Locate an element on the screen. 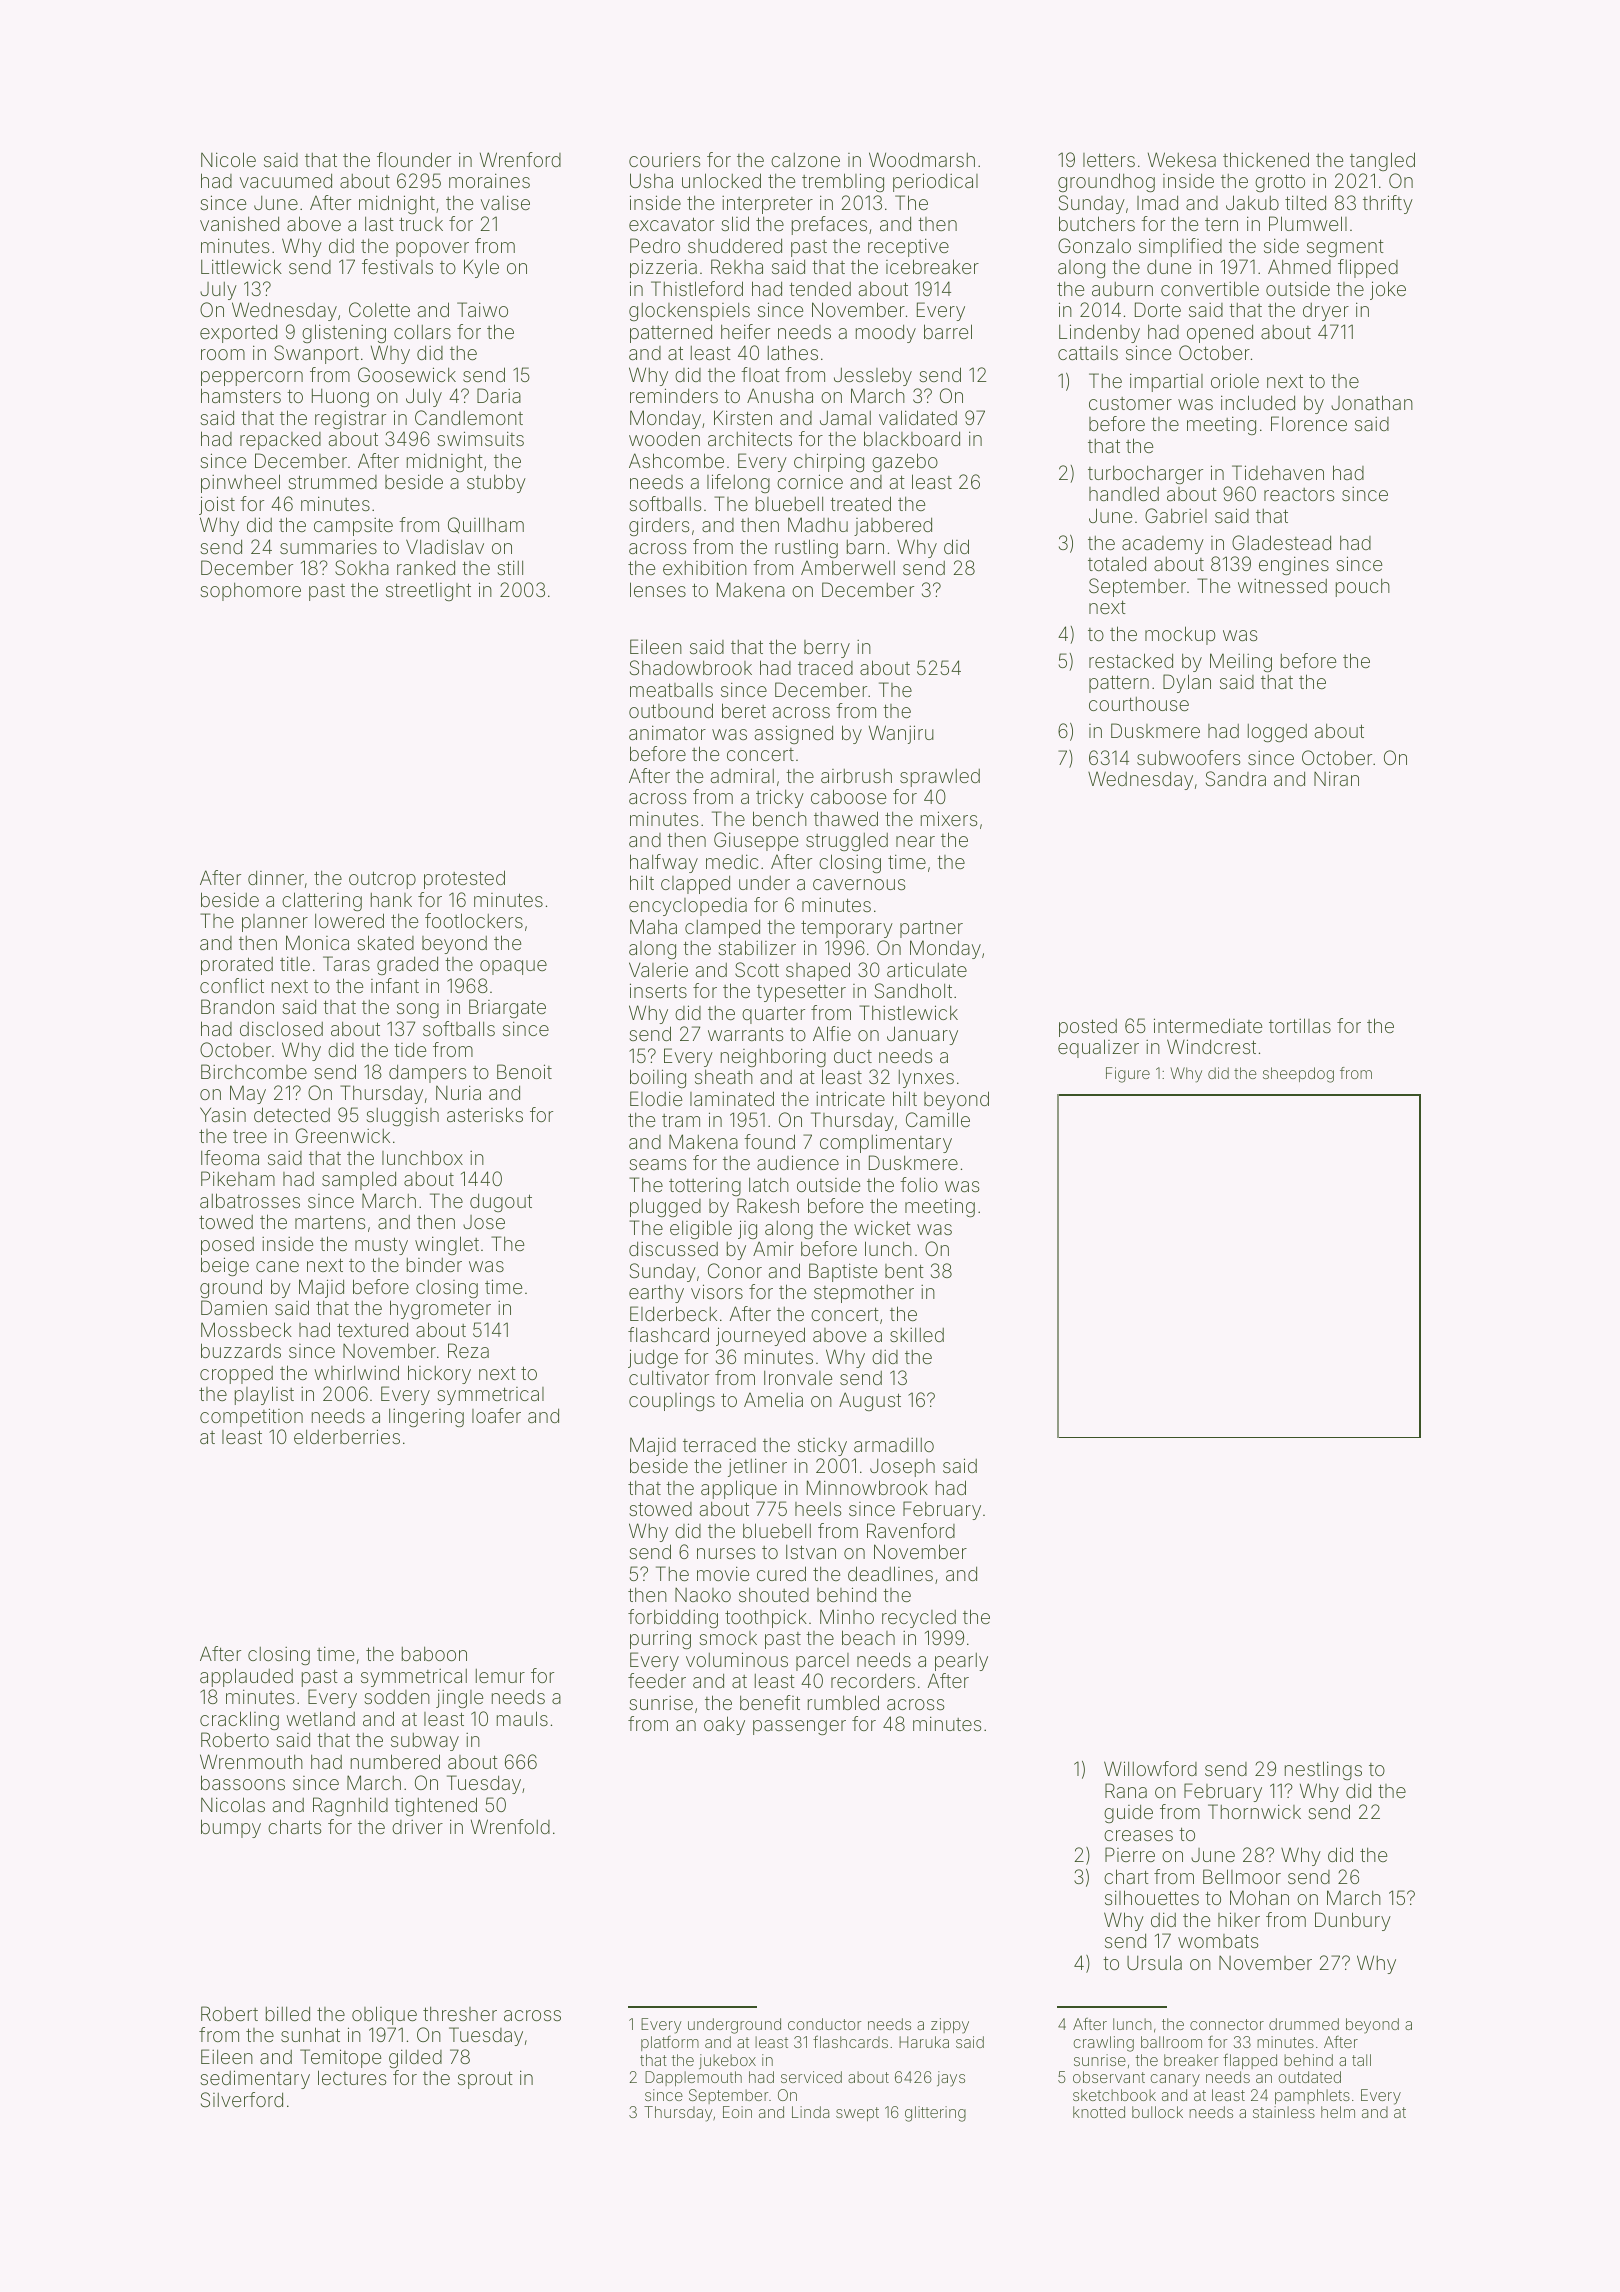  connector is located at coordinates (1227, 2024).
